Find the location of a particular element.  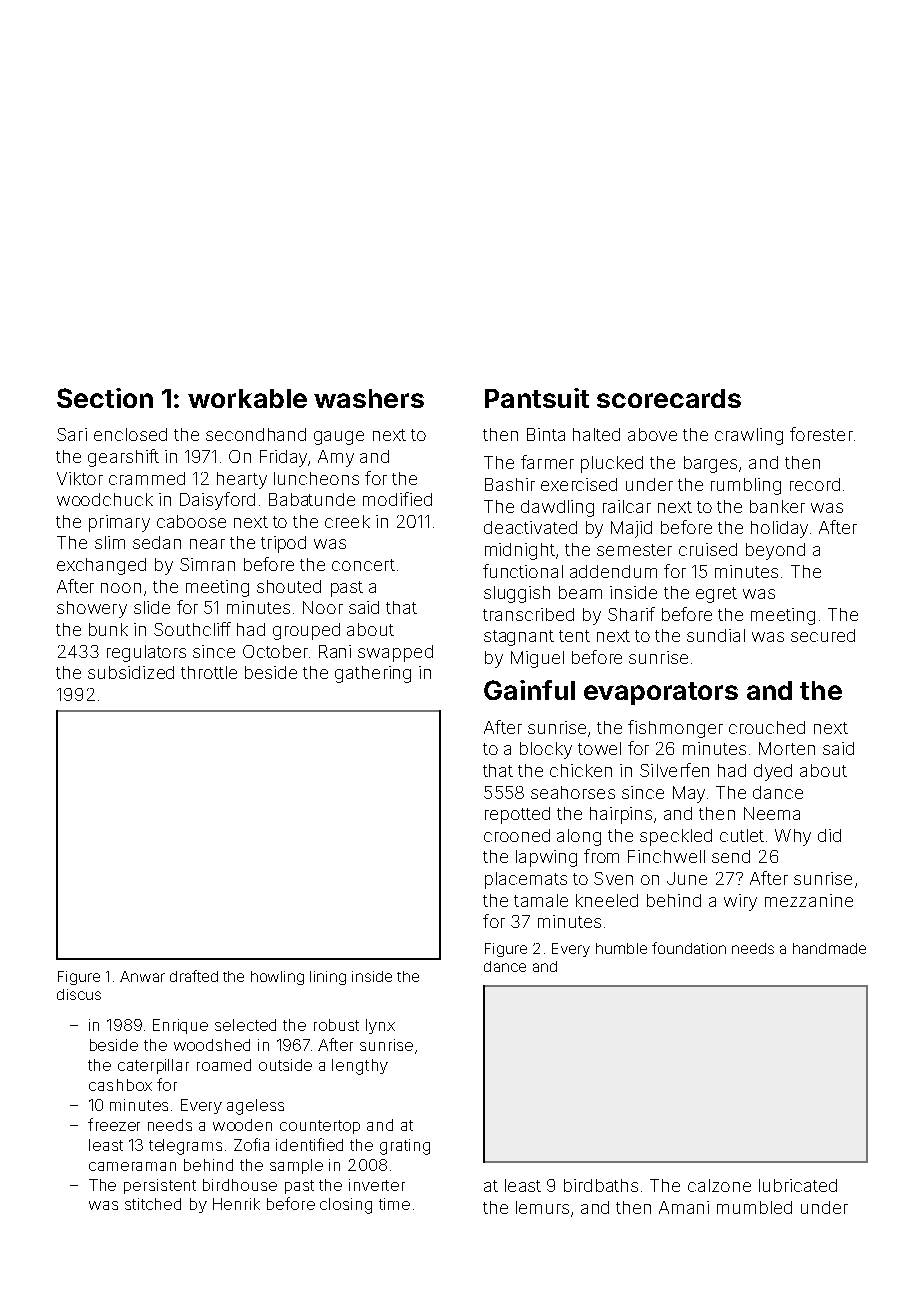

stitched is located at coordinates (153, 1204).
